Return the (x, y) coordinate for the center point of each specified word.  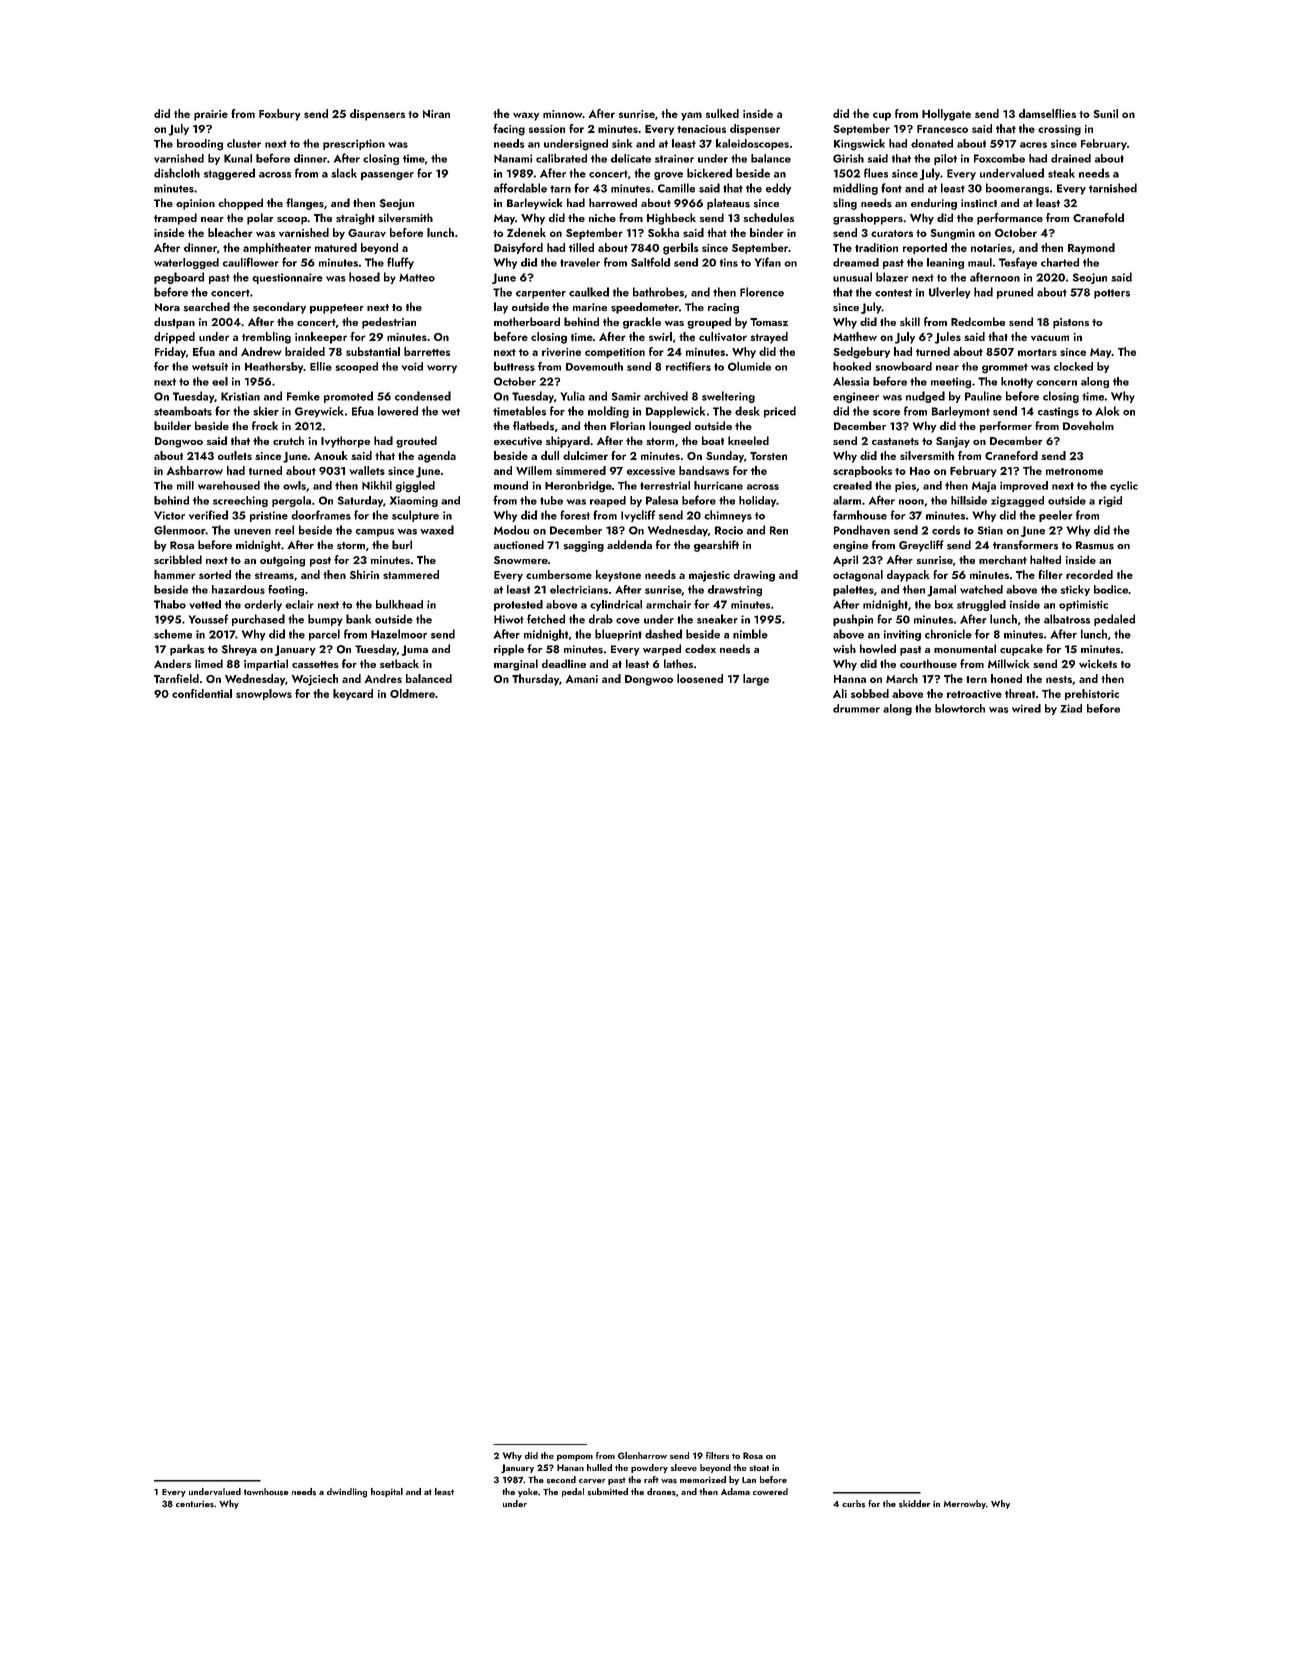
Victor (169, 515)
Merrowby (965, 1504)
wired (1026, 708)
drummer (856, 708)
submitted (607, 1492)
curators (892, 233)
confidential (202, 693)
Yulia (572, 396)
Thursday (535, 680)
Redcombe (978, 321)
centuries (195, 1504)
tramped (175, 219)
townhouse (266, 1492)
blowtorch (960, 708)
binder (767, 232)
